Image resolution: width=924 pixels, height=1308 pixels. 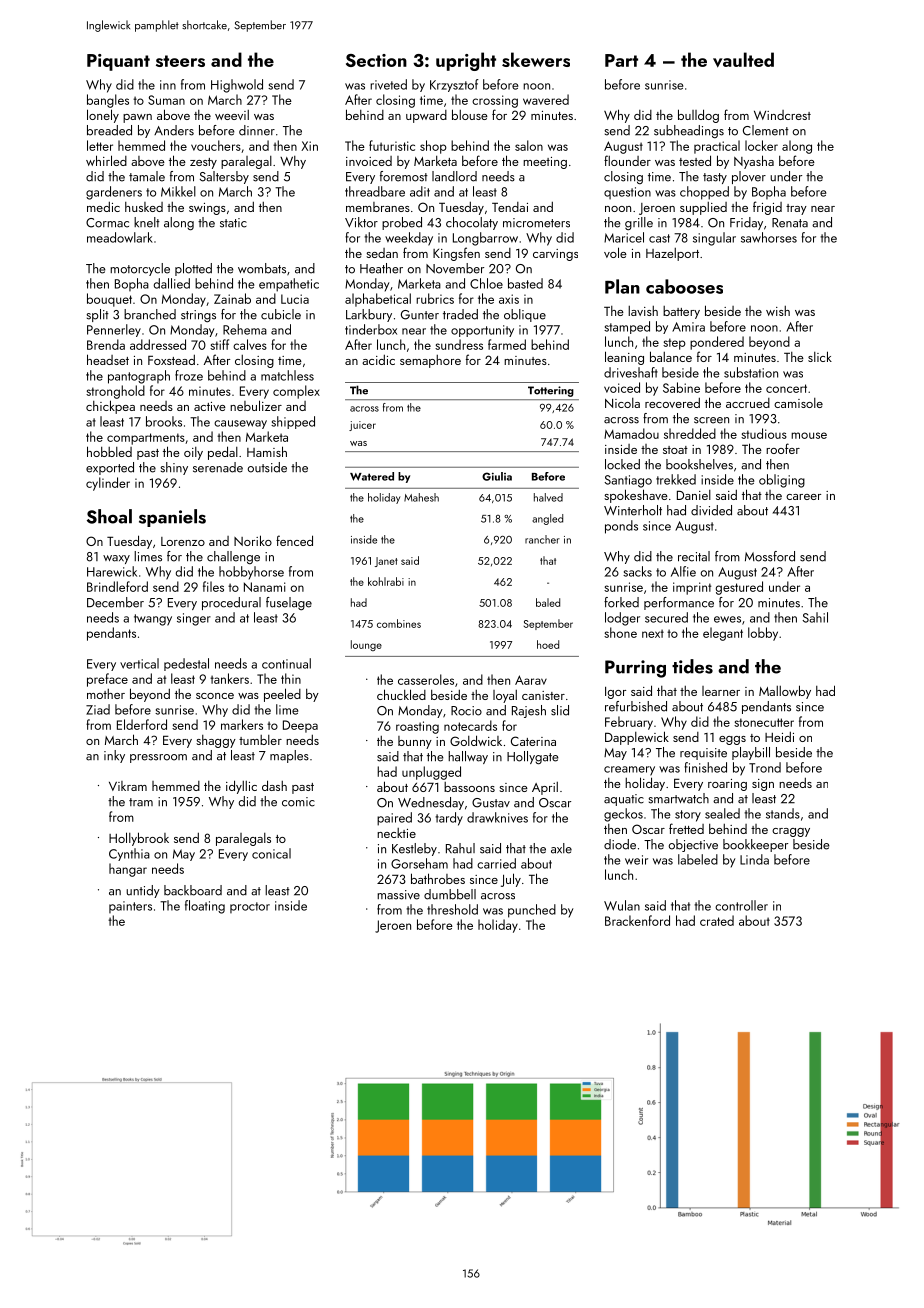 I want to click on Hollygate, so click(x=533, y=758).
